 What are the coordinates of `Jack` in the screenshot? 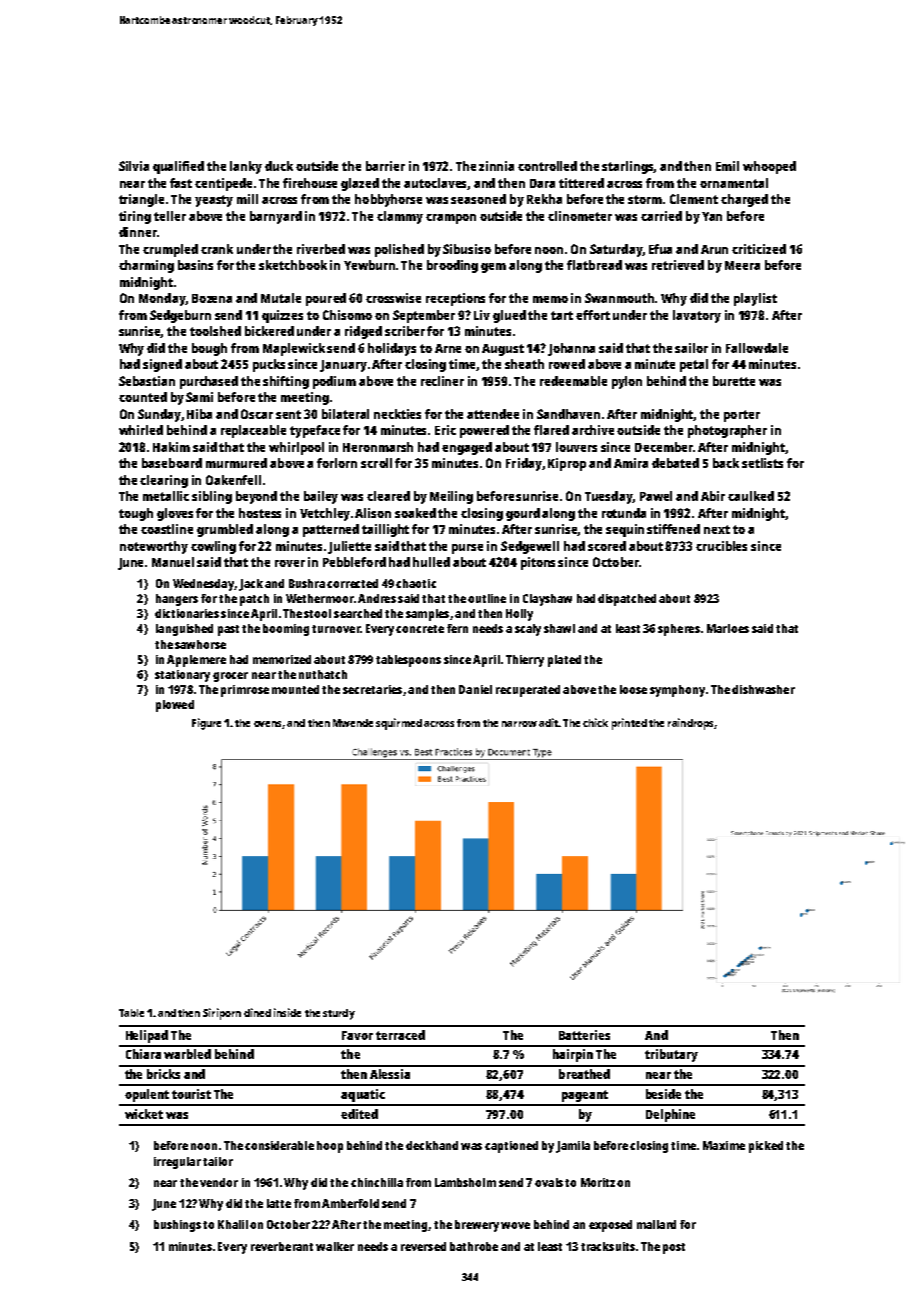 It's located at (251, 585).
